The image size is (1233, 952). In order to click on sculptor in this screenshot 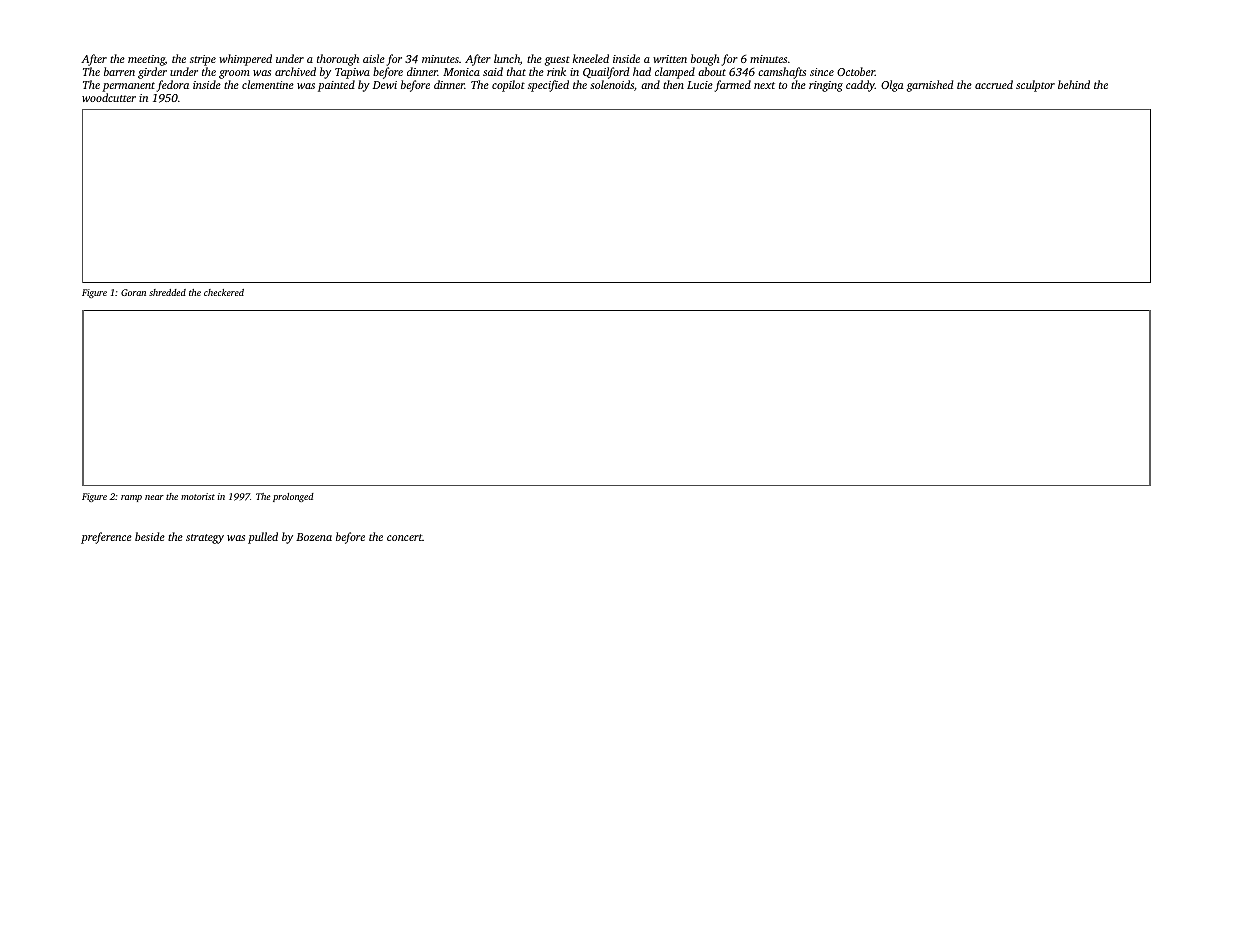, I will do `click(1035, 86)`.
